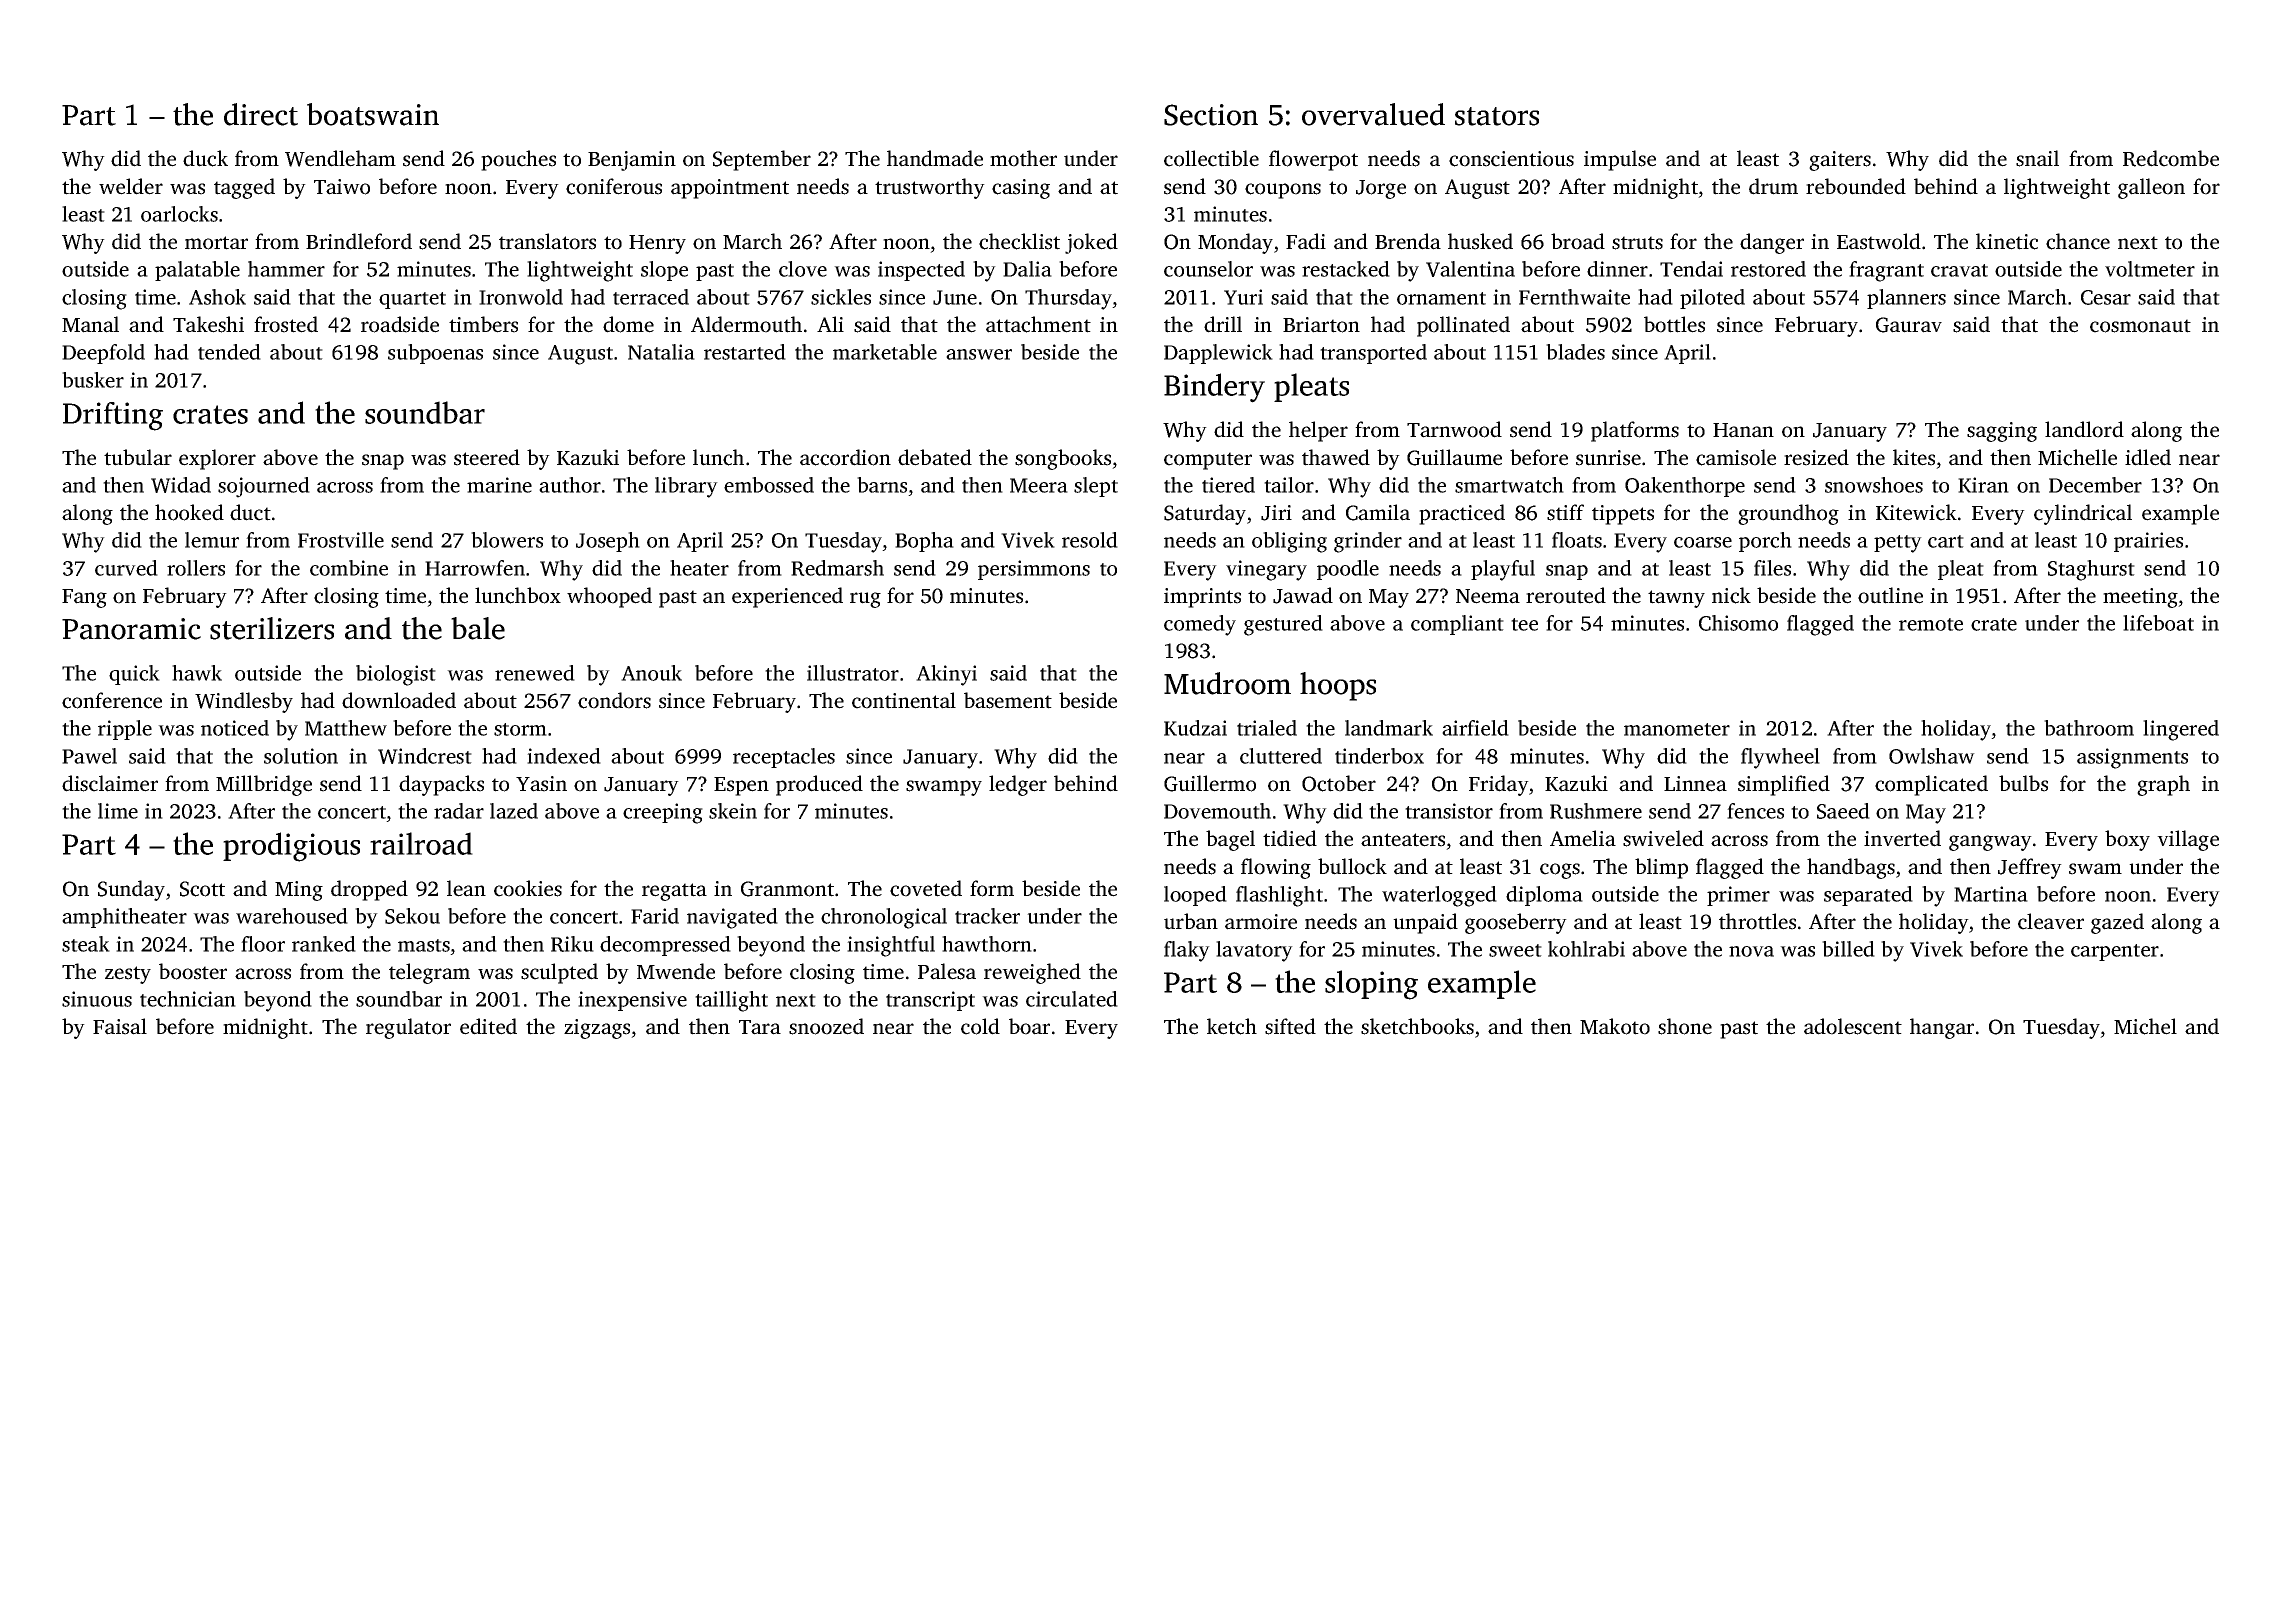 Image resolution: width=2282 pixels, height=1614 pixels. What do you see at coordinates (1027, 269) in the page?
I see `Dalia` at bounding box center [1027, 269].
